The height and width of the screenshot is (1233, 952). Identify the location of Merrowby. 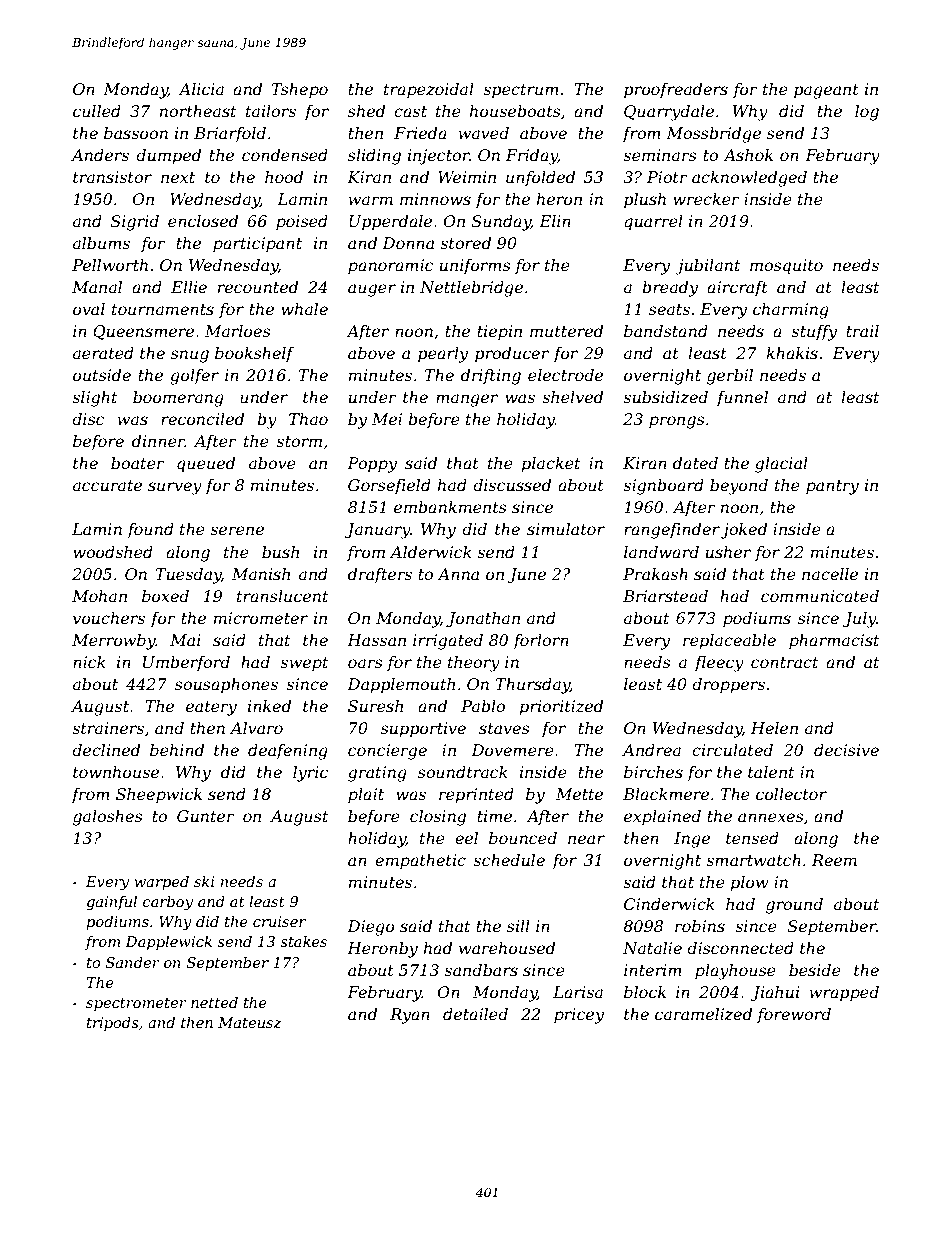
(114, 642).
